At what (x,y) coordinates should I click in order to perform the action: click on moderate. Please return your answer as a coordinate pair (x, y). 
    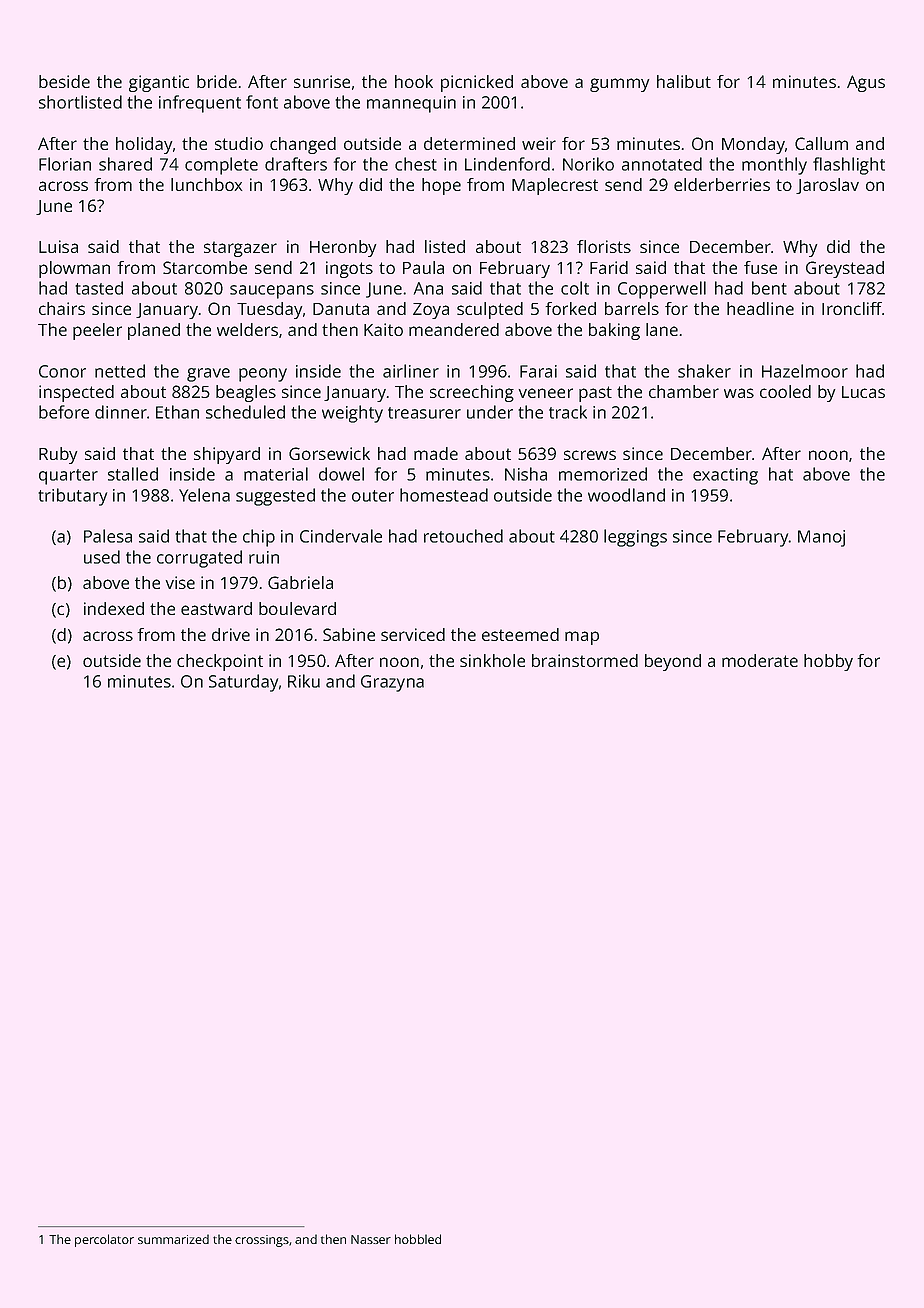
    Looking at the image, I should click on (760, 660).
